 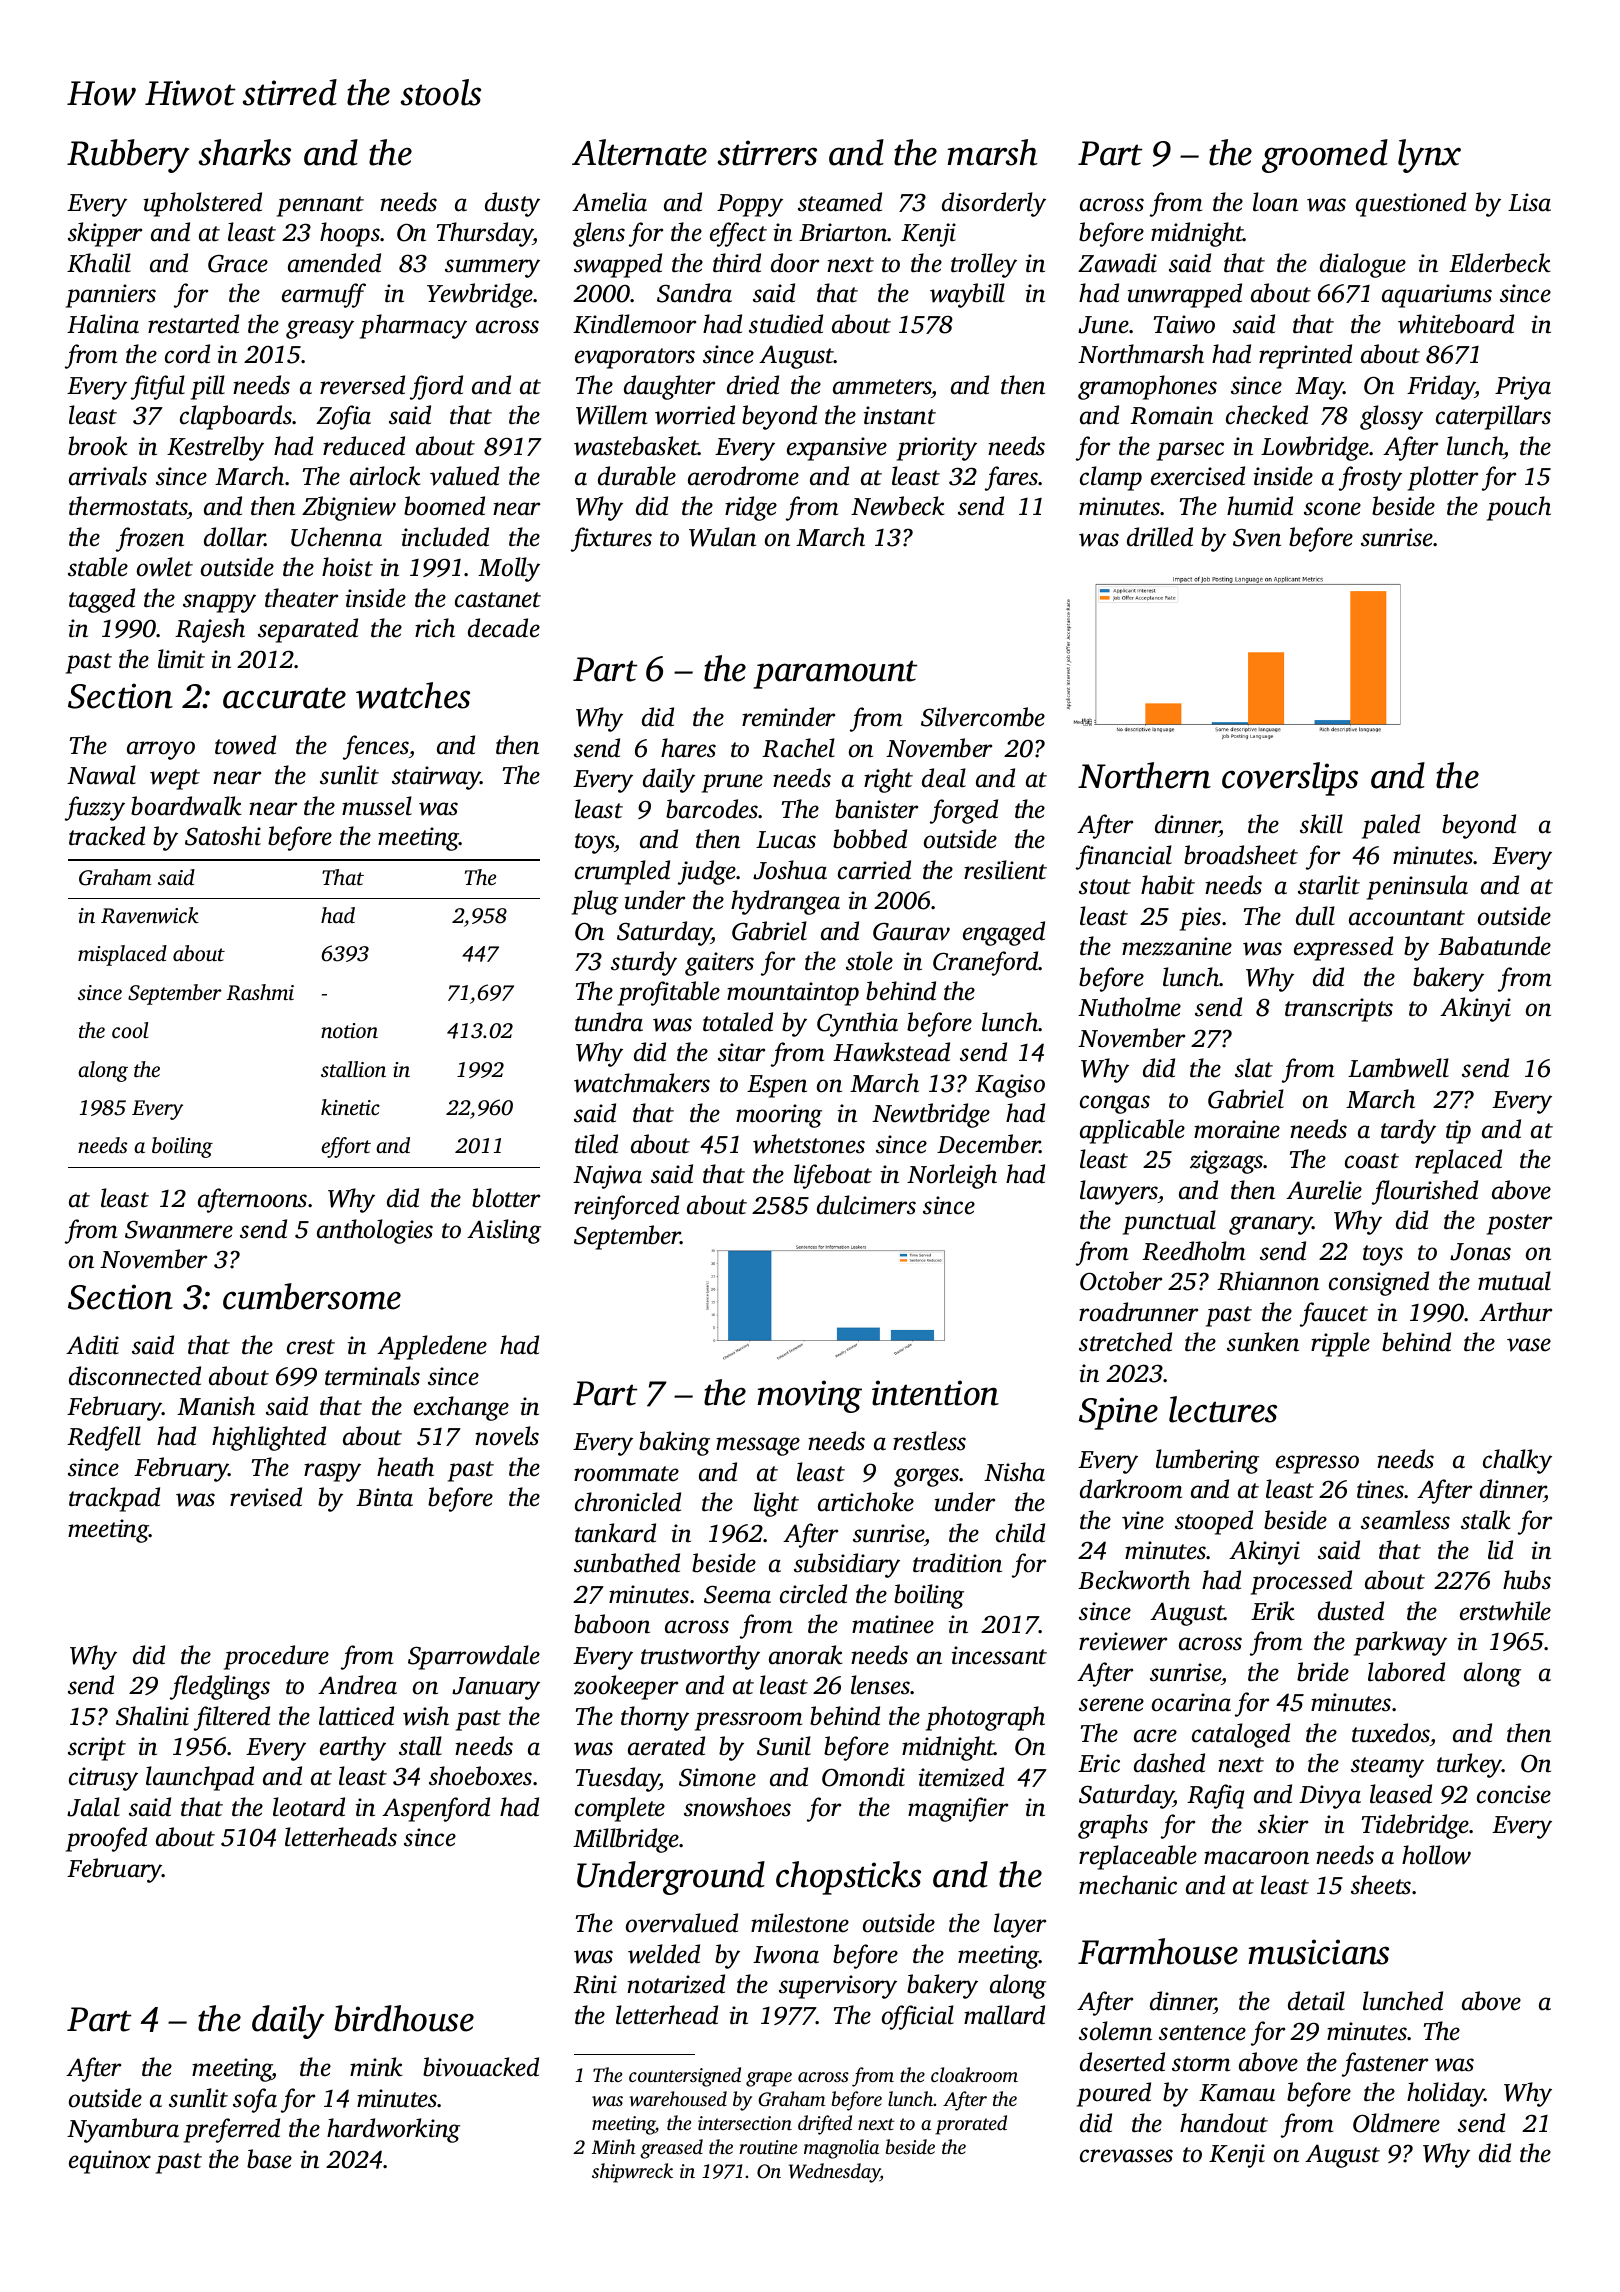 I want to click on Joshua, so click(x=790, y=870).
